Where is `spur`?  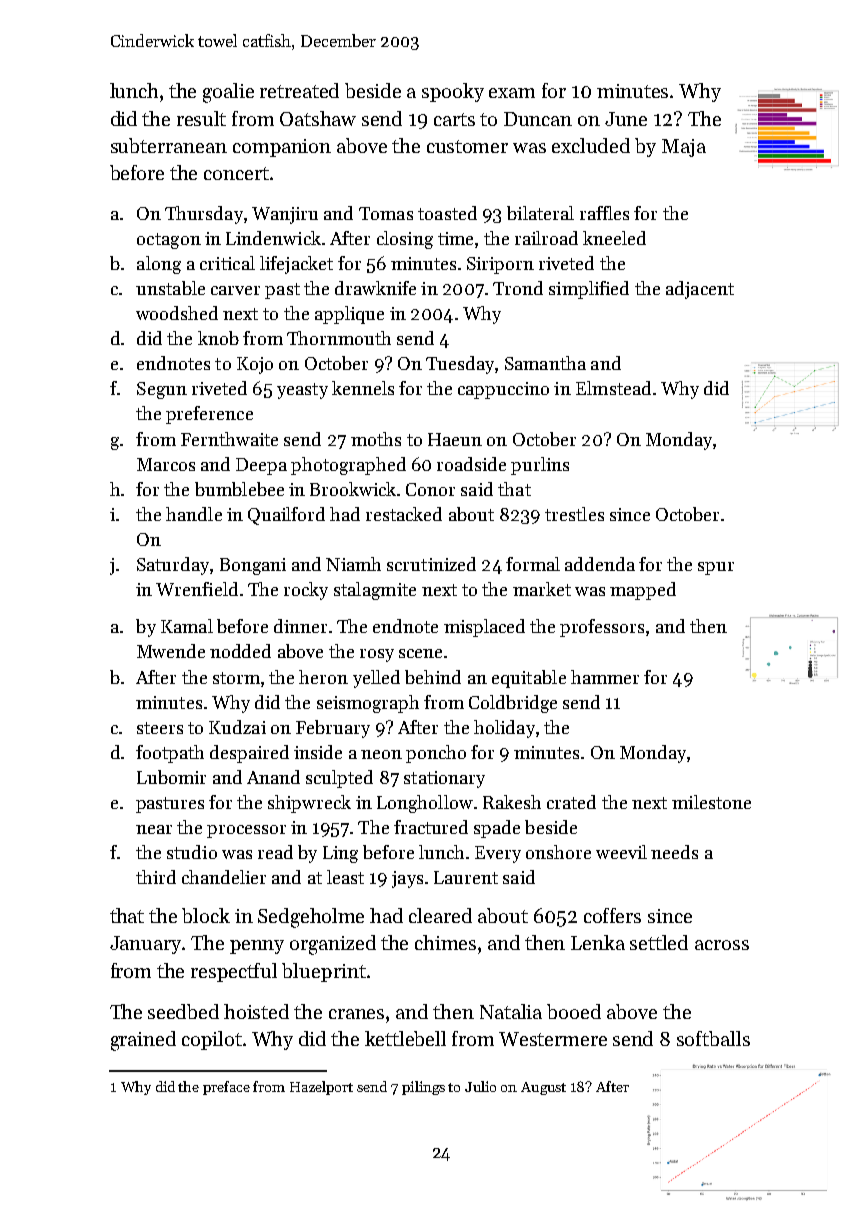
spur is located at coordinates (716, 568).
